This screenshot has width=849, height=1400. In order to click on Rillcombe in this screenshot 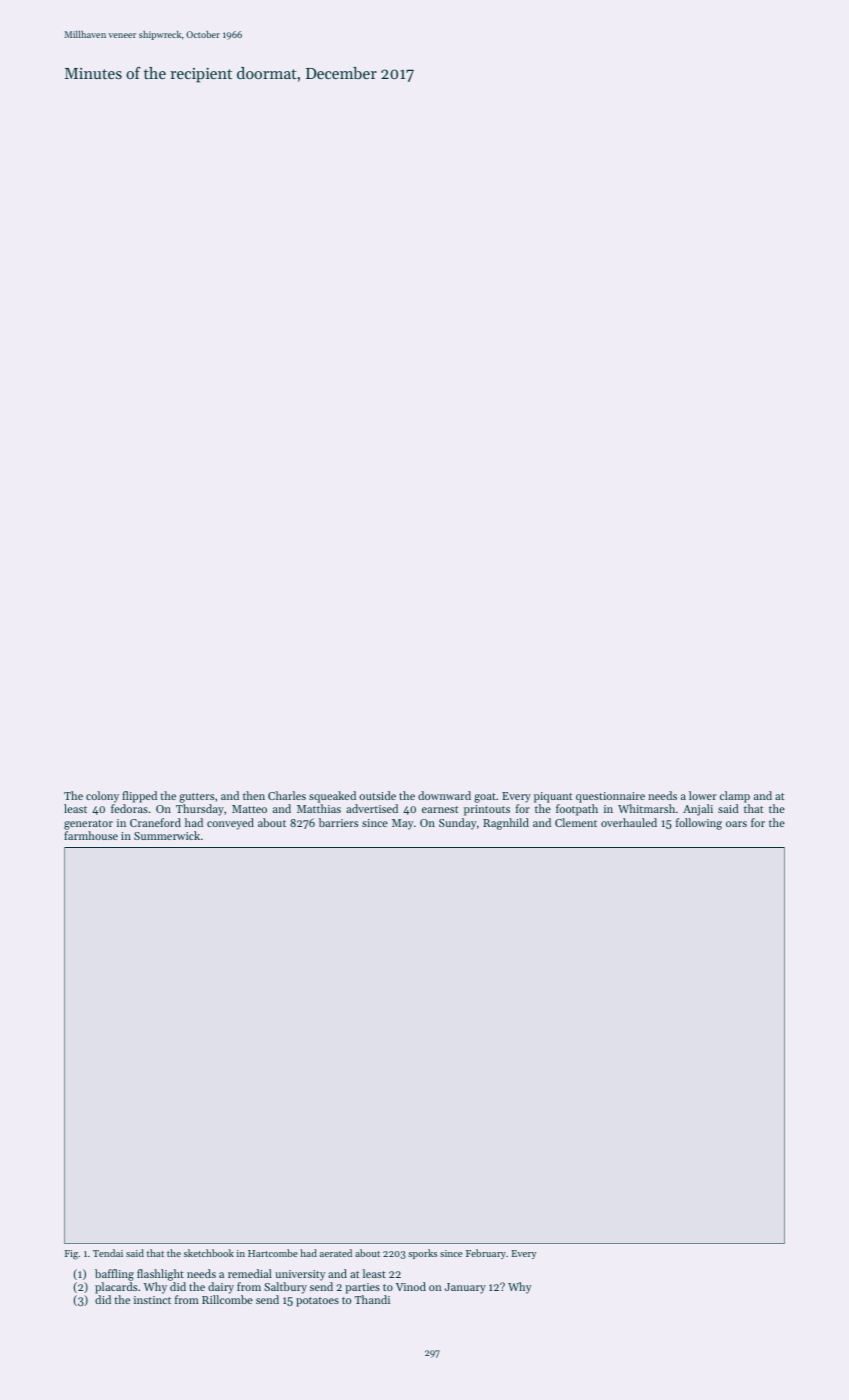, I will do `click(227, 1299)`.
